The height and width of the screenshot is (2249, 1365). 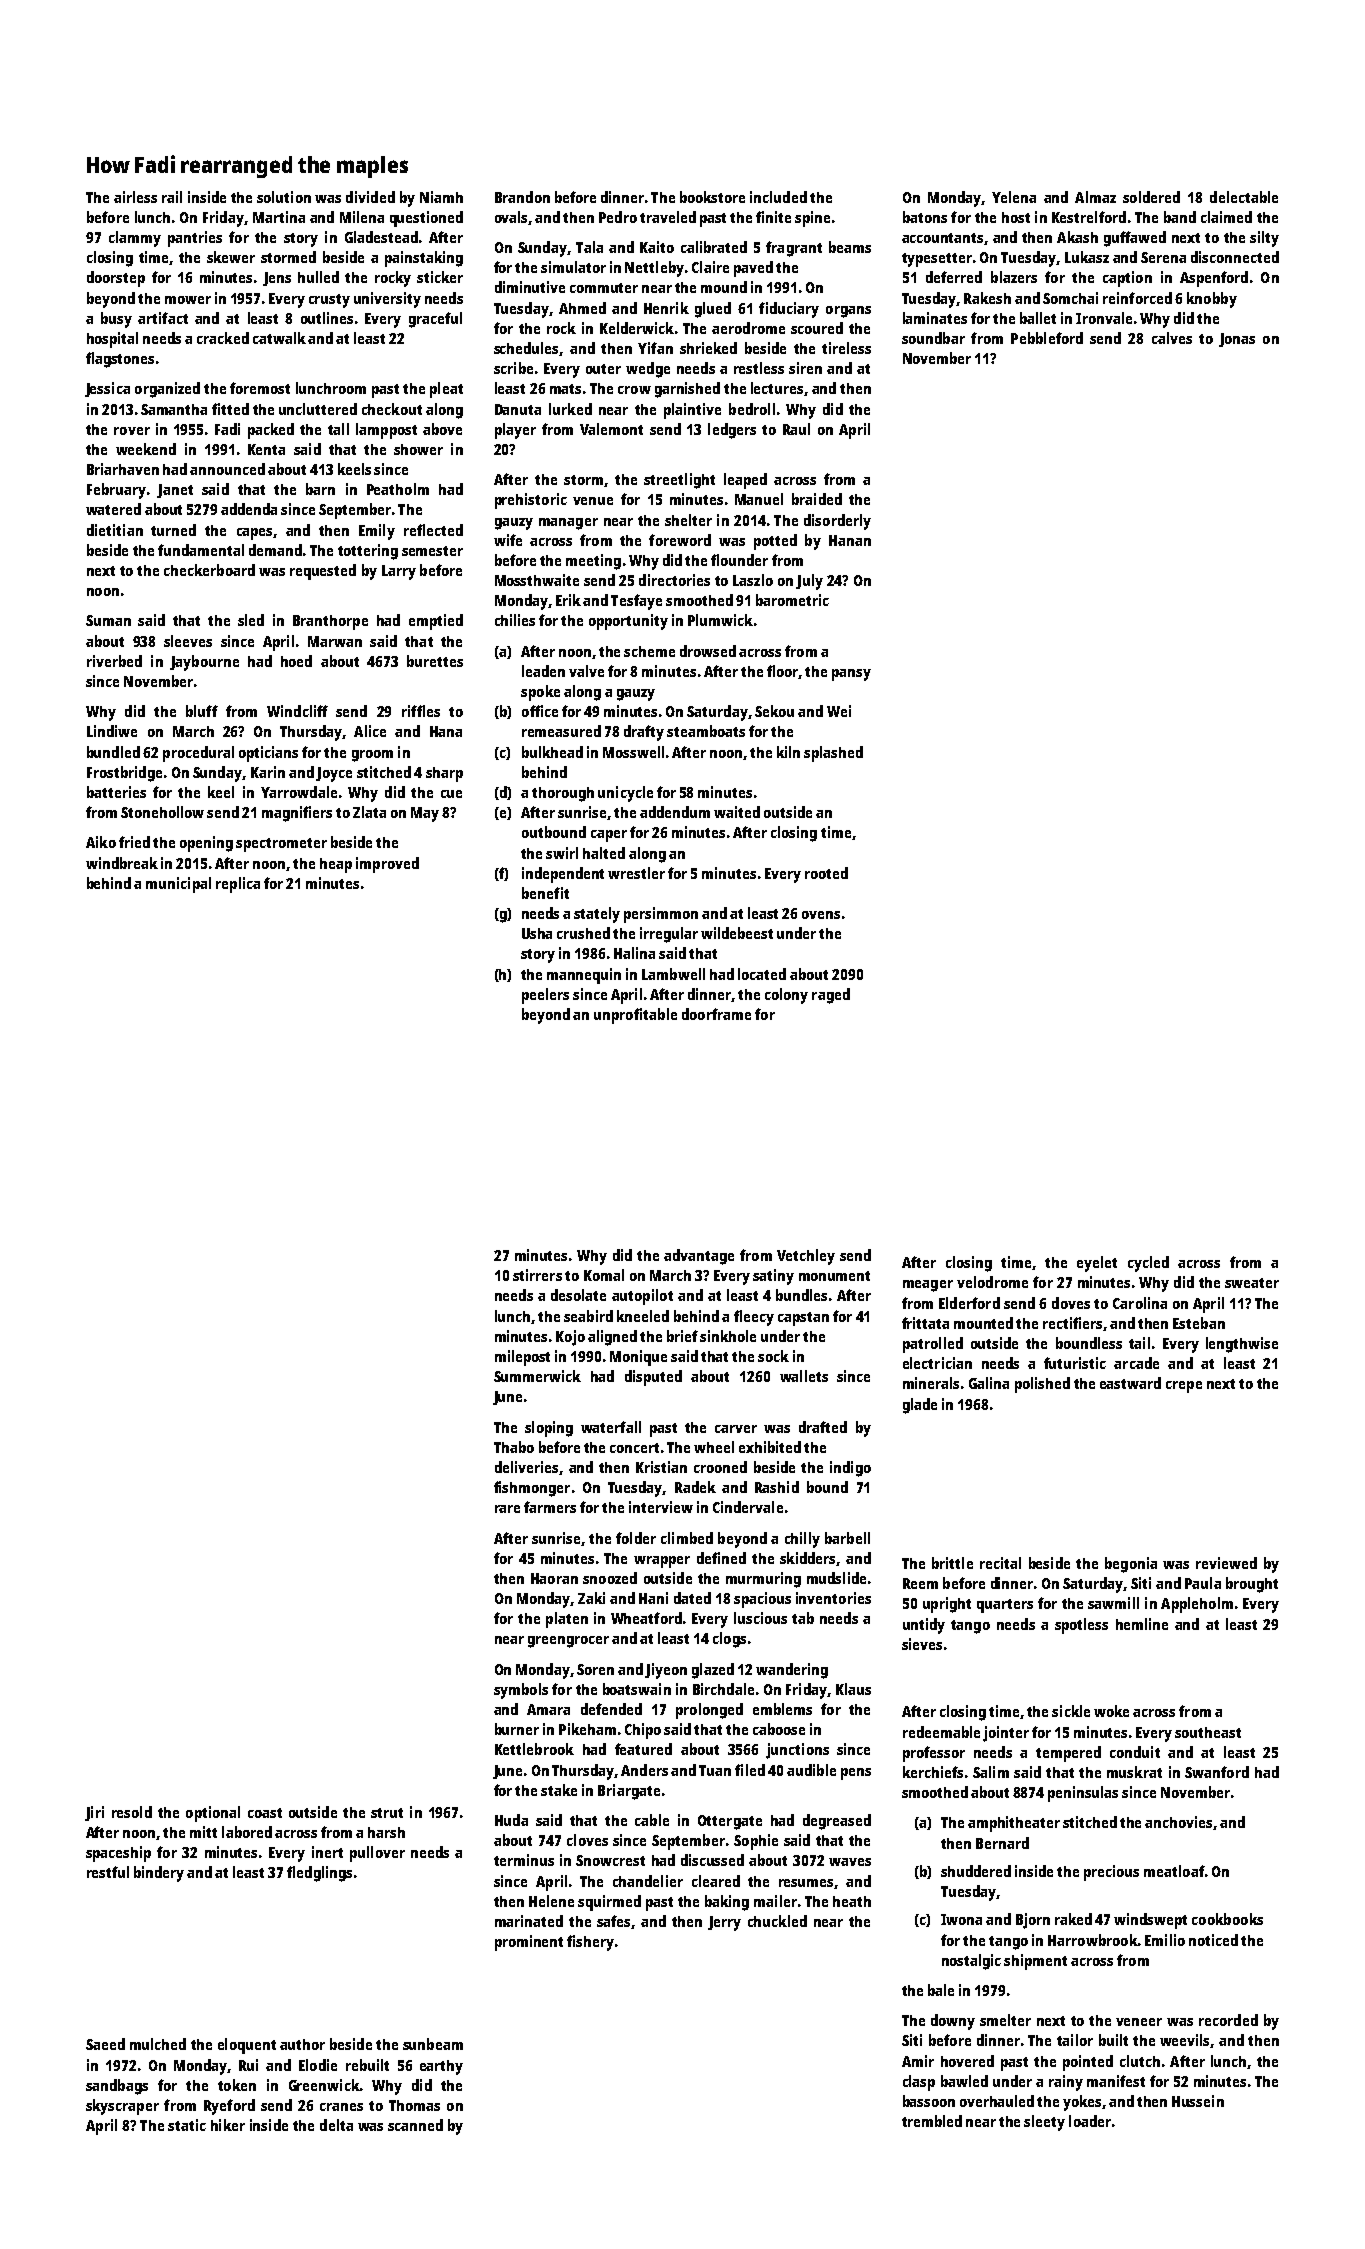 What do you see at coordinates (265, 1813) in the screenshot?
I see `coast` at bounding box center [265, 1813].
